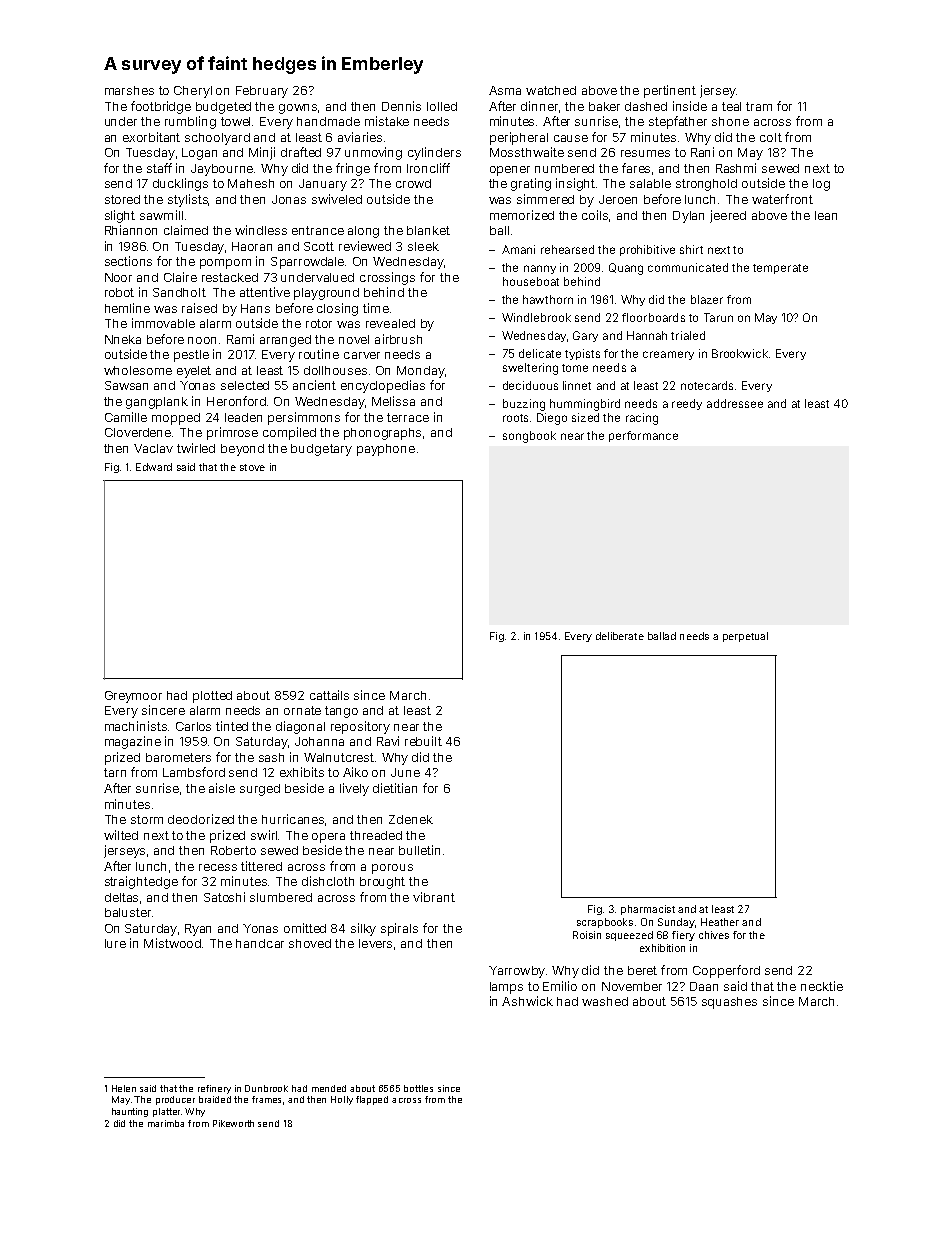  What do you see at coordinates (524, 405) in the screenshot?
I see `buzzing` at bounding box center [524, 405].
